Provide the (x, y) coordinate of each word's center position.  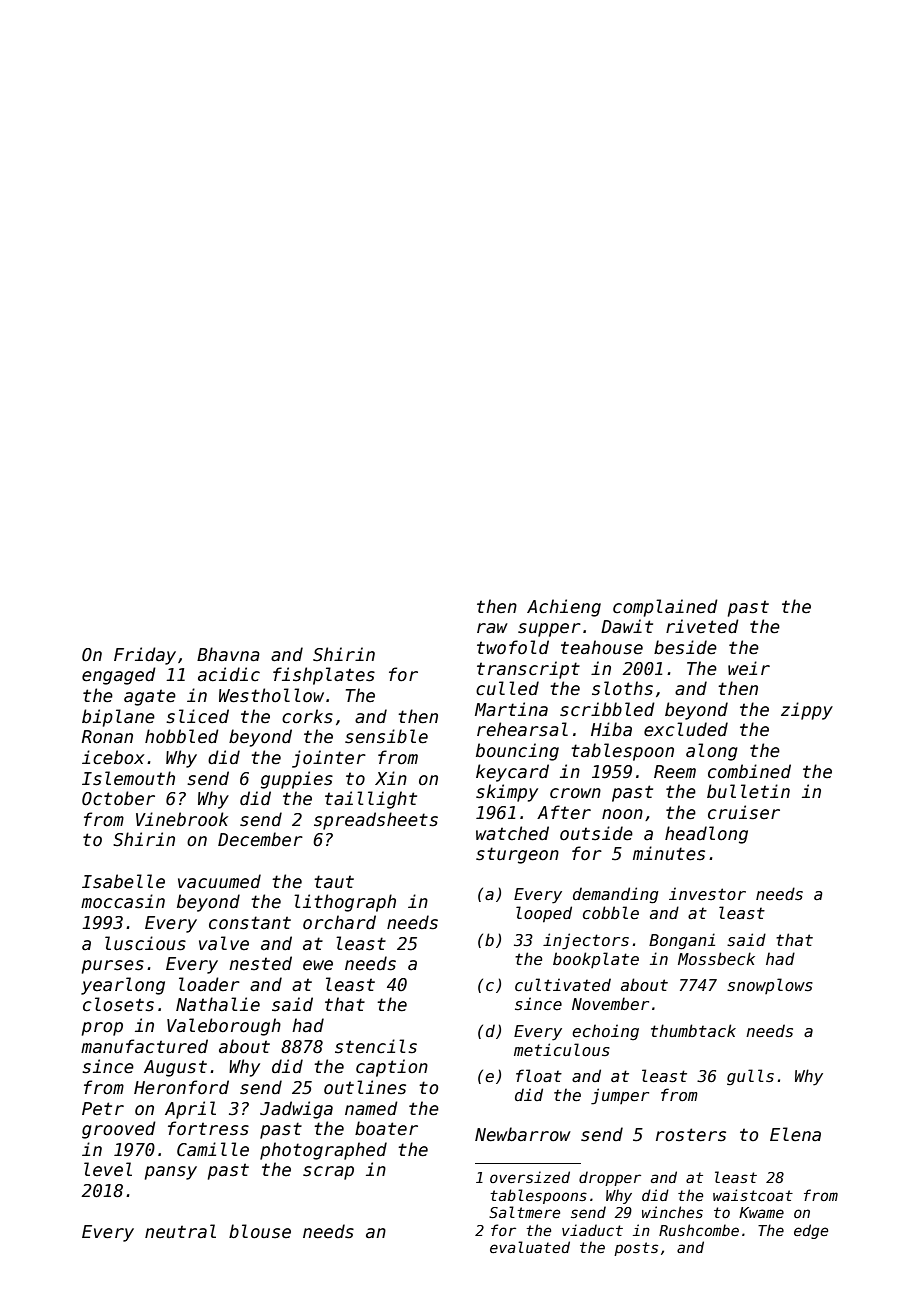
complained (665, 608)
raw (492, 628)
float (539, 1075)
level (108, 1169)
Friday (145, 656)
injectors (586, 941)
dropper (610, 1178)
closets (118, 1004)
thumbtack (693, 1030)
